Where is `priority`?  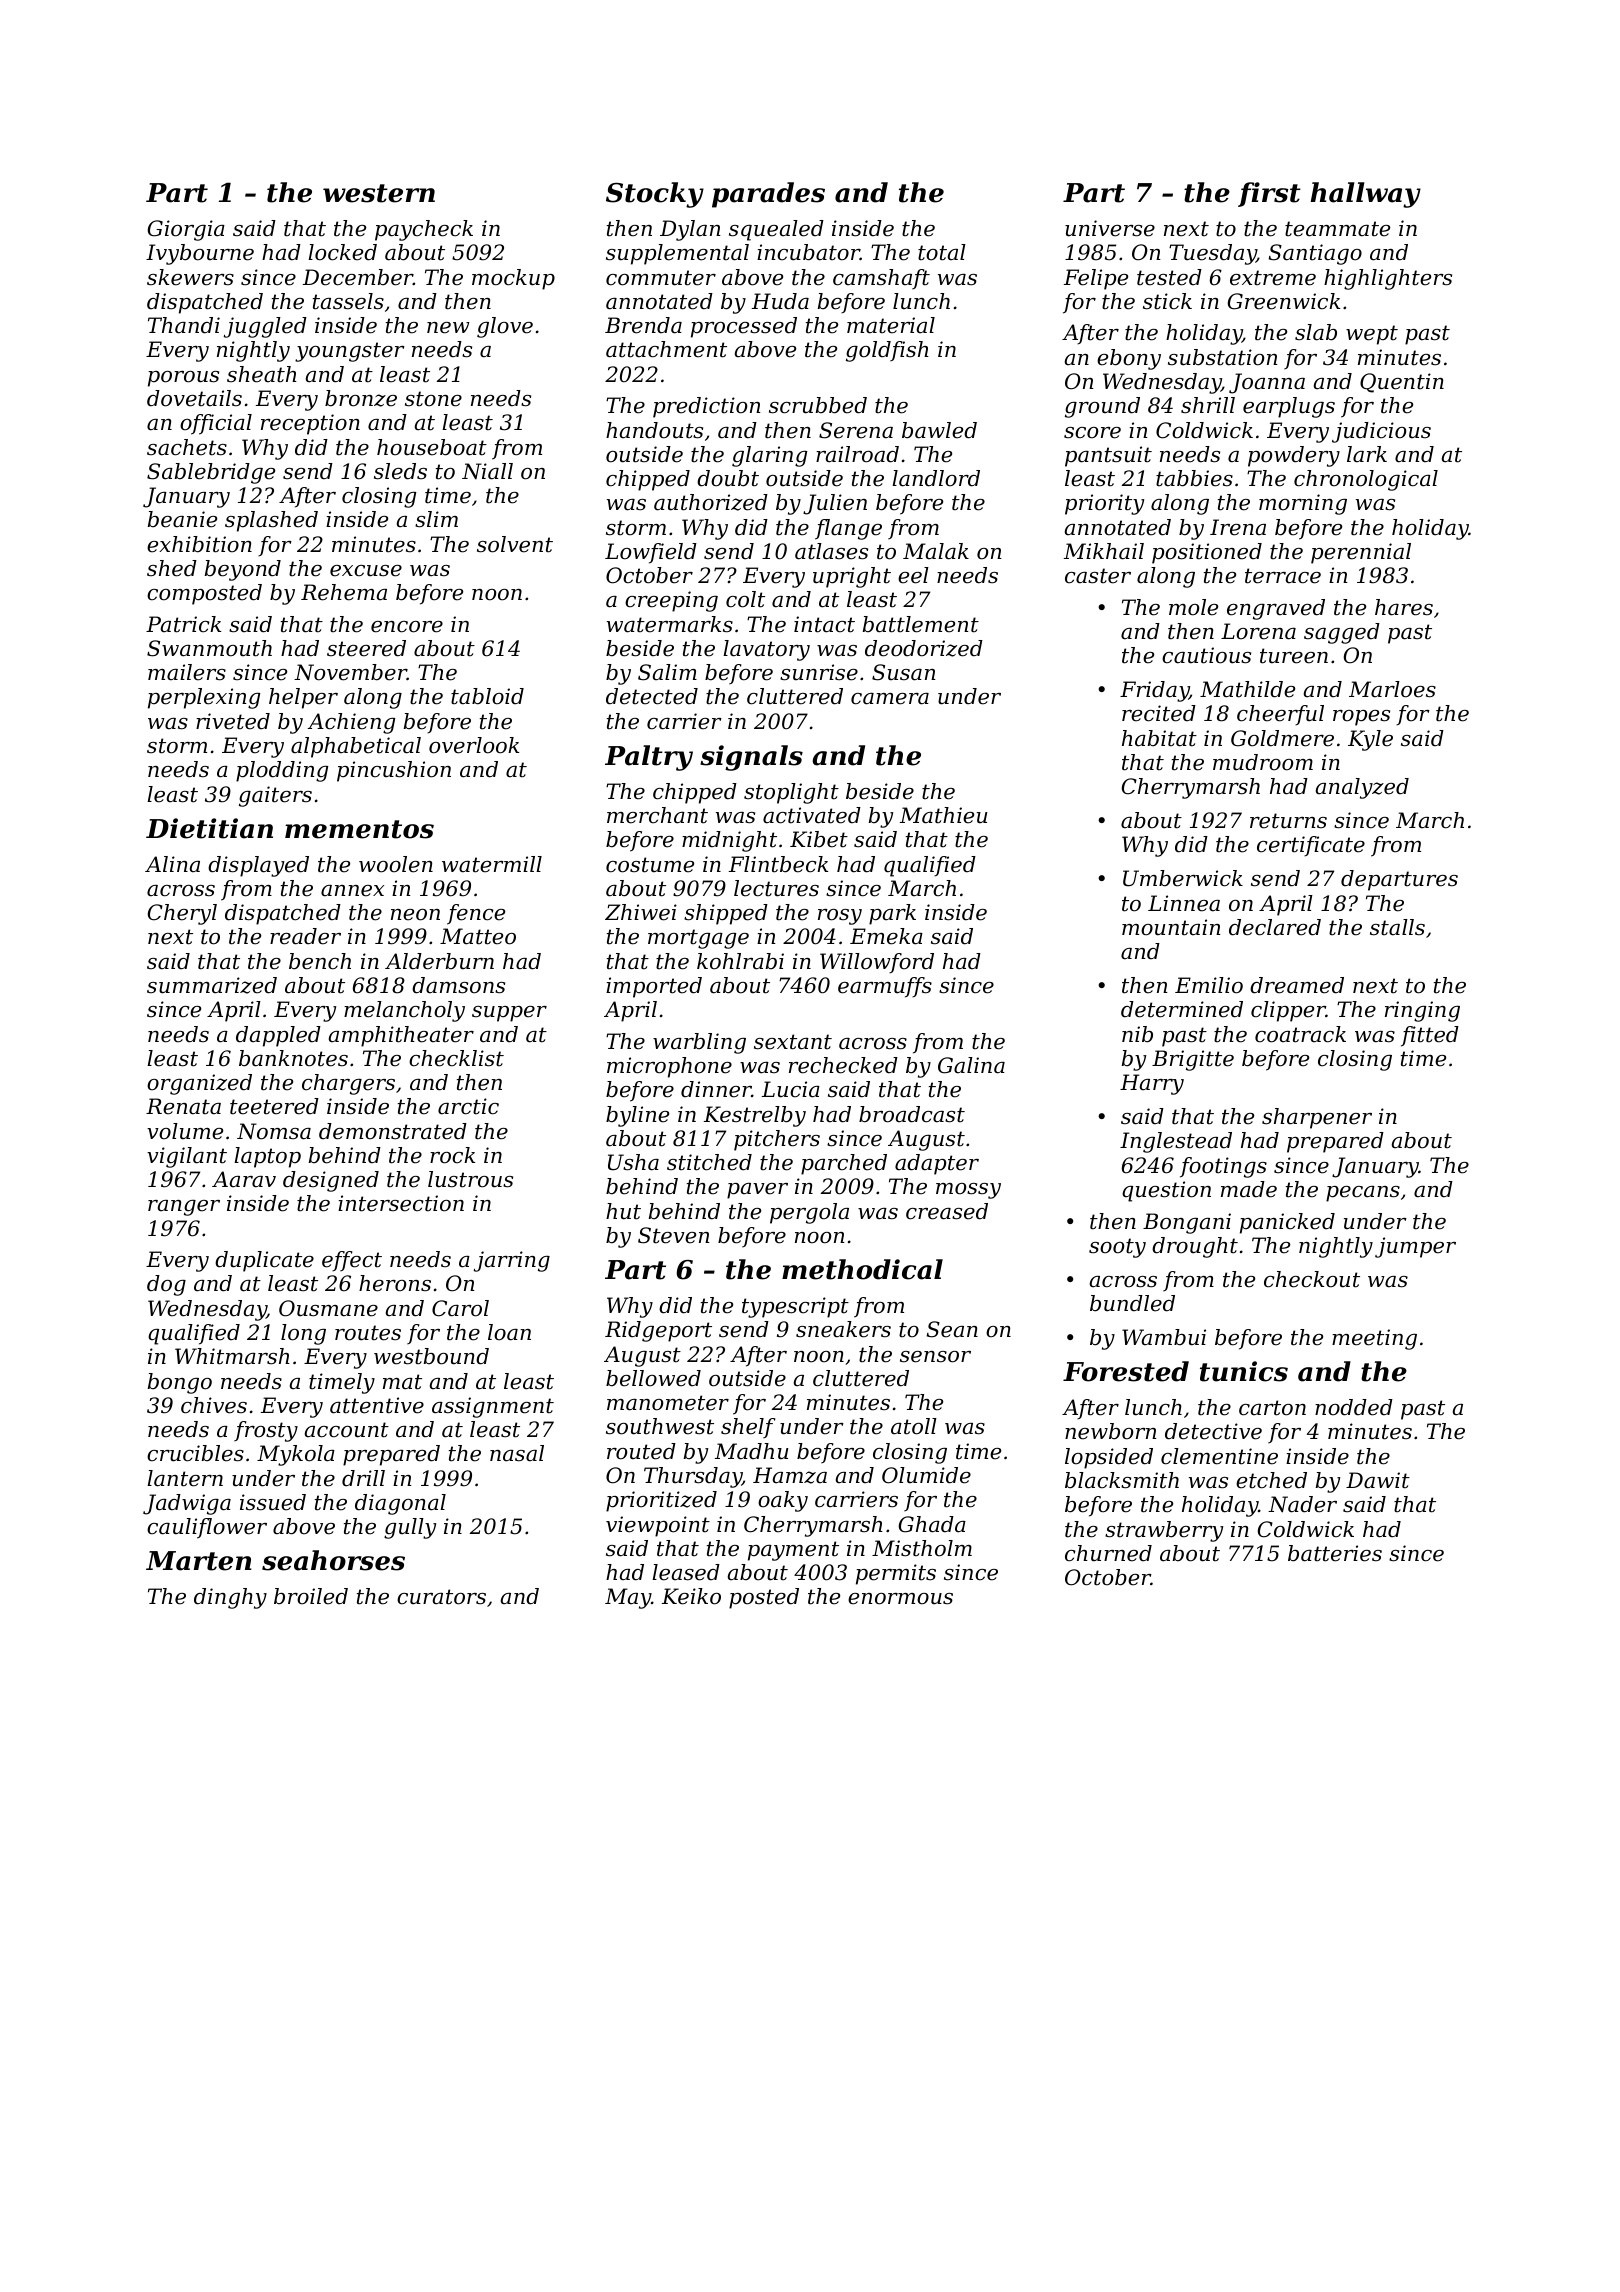 priority is located at coordinates (1104, 504).
